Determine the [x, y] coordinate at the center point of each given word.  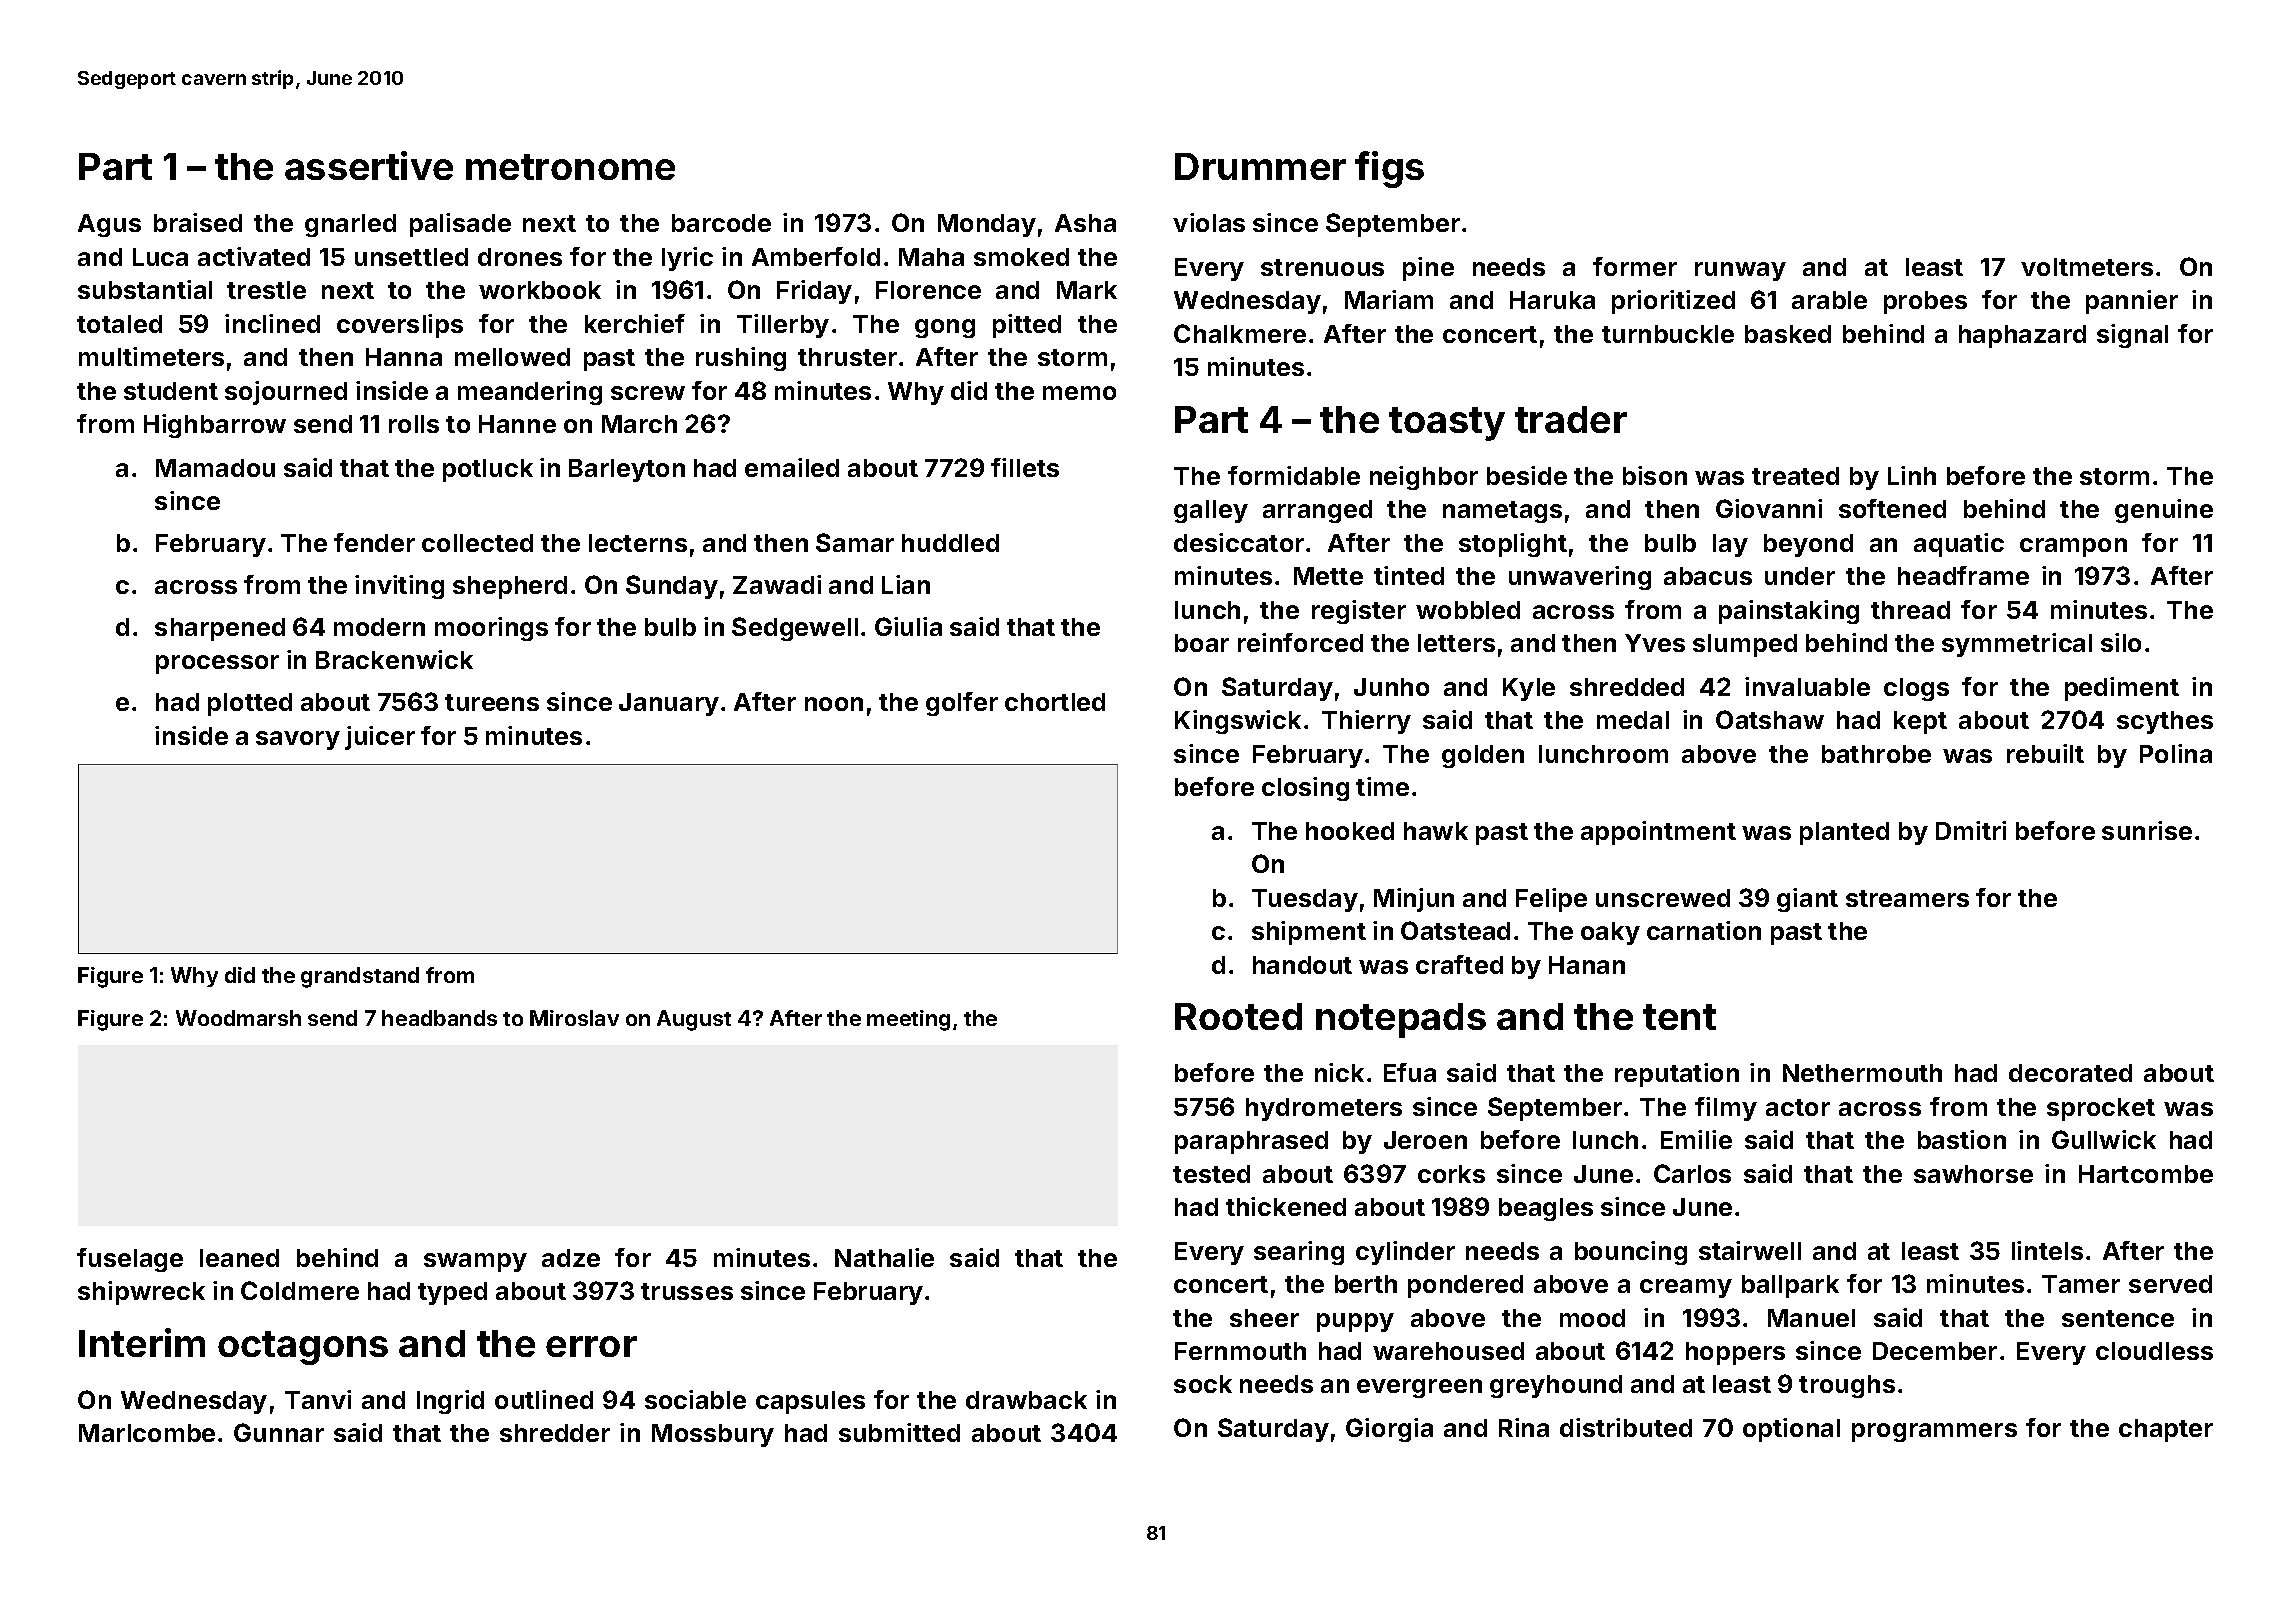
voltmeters [2087, 267]
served [2170, 1284]
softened [1892, 508]
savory [298, 740]
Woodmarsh [238, 1018]
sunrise [2147, 830]
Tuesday [1305, 900]
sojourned [286, 393]
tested [1211, 1174]
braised [198, 222]
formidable [1294, 475]
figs [1389, 169]
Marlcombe [147, 1433]
